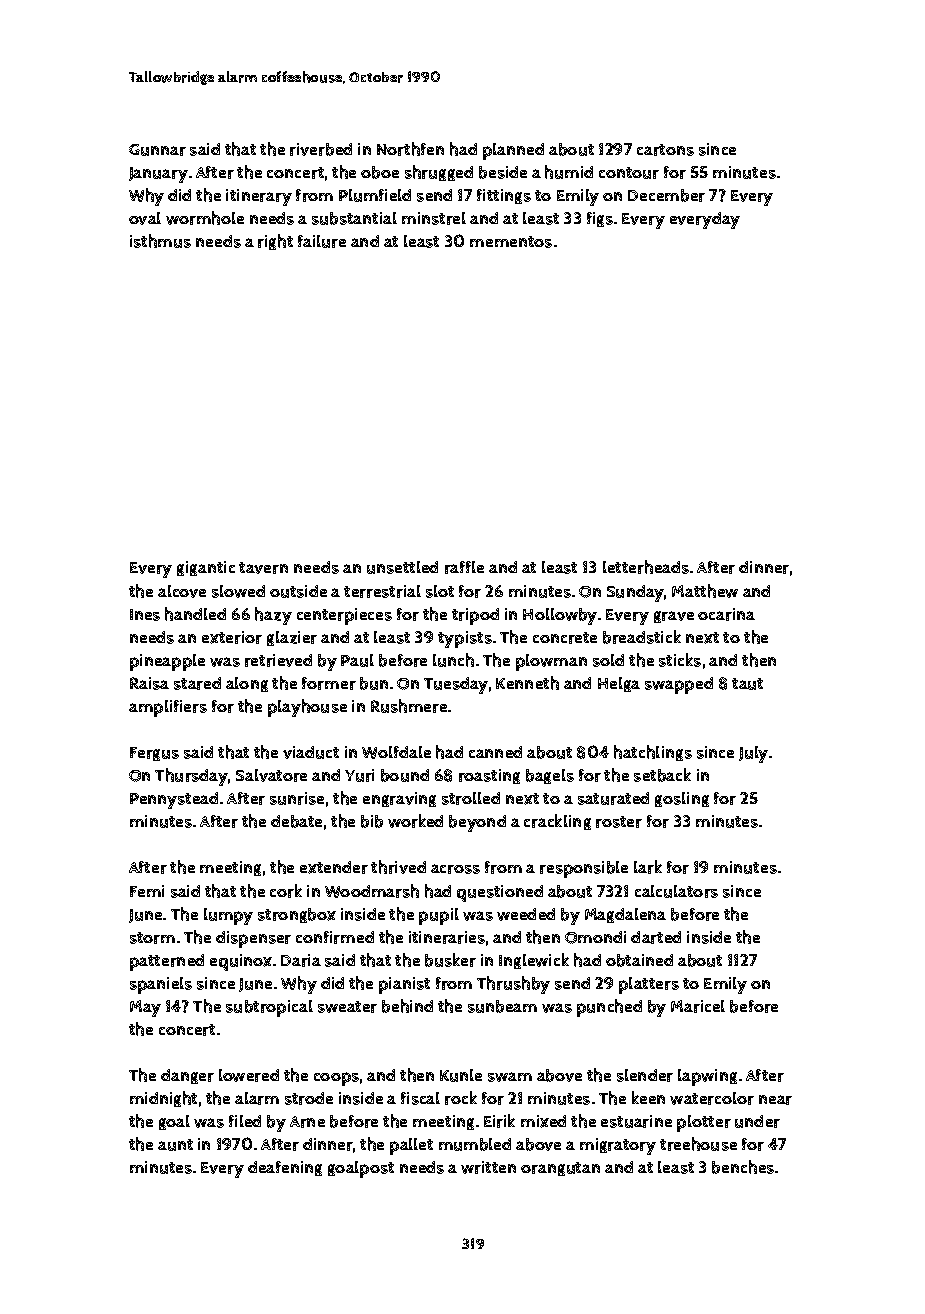 Image resolution: width=925 pixels, height=1314 pixels. Describe the element at coordinates (665, 150) in the screenshot. I see `cartons` at that location.
